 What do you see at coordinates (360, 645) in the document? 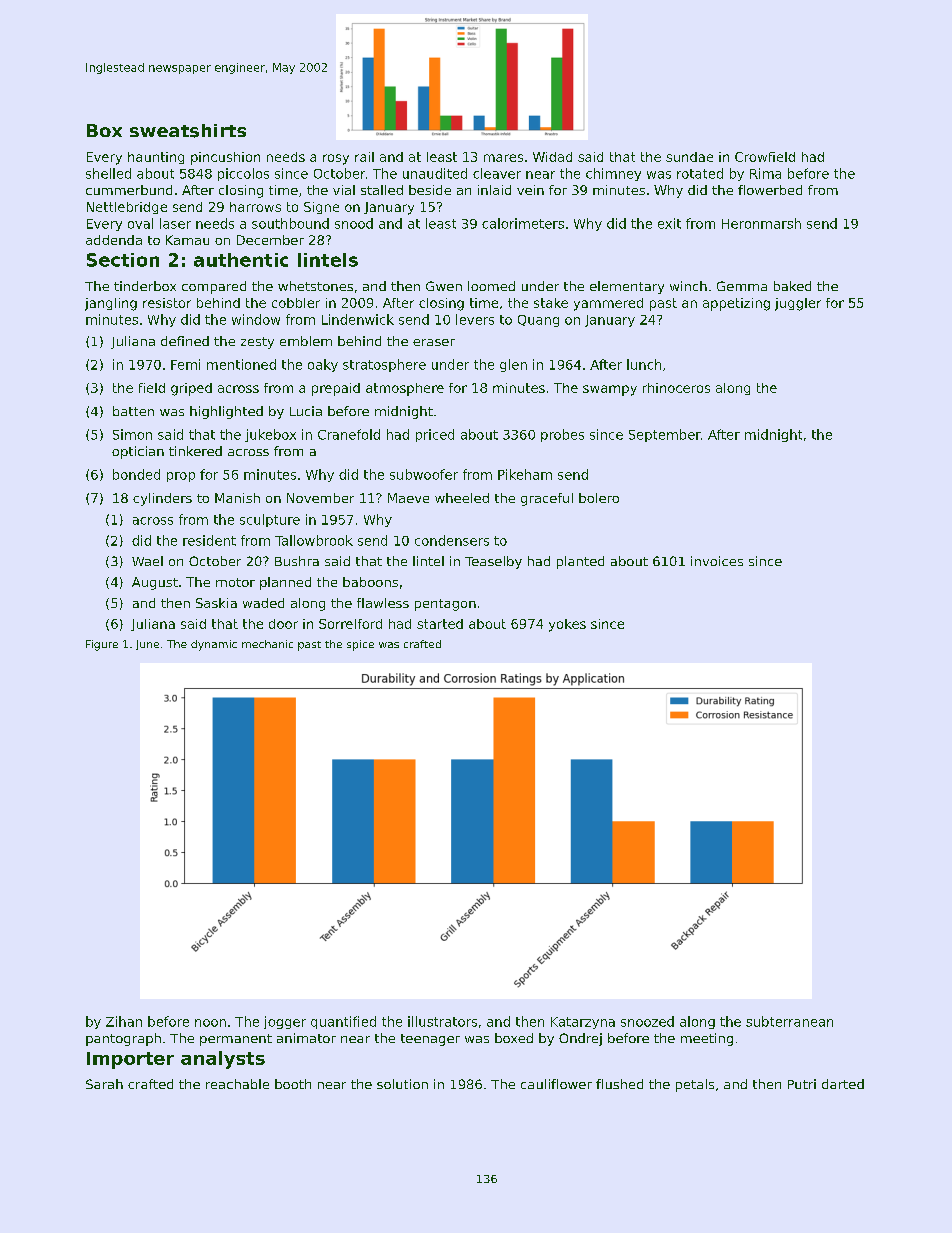
I see `spice` at bounding box center [360, 645].
